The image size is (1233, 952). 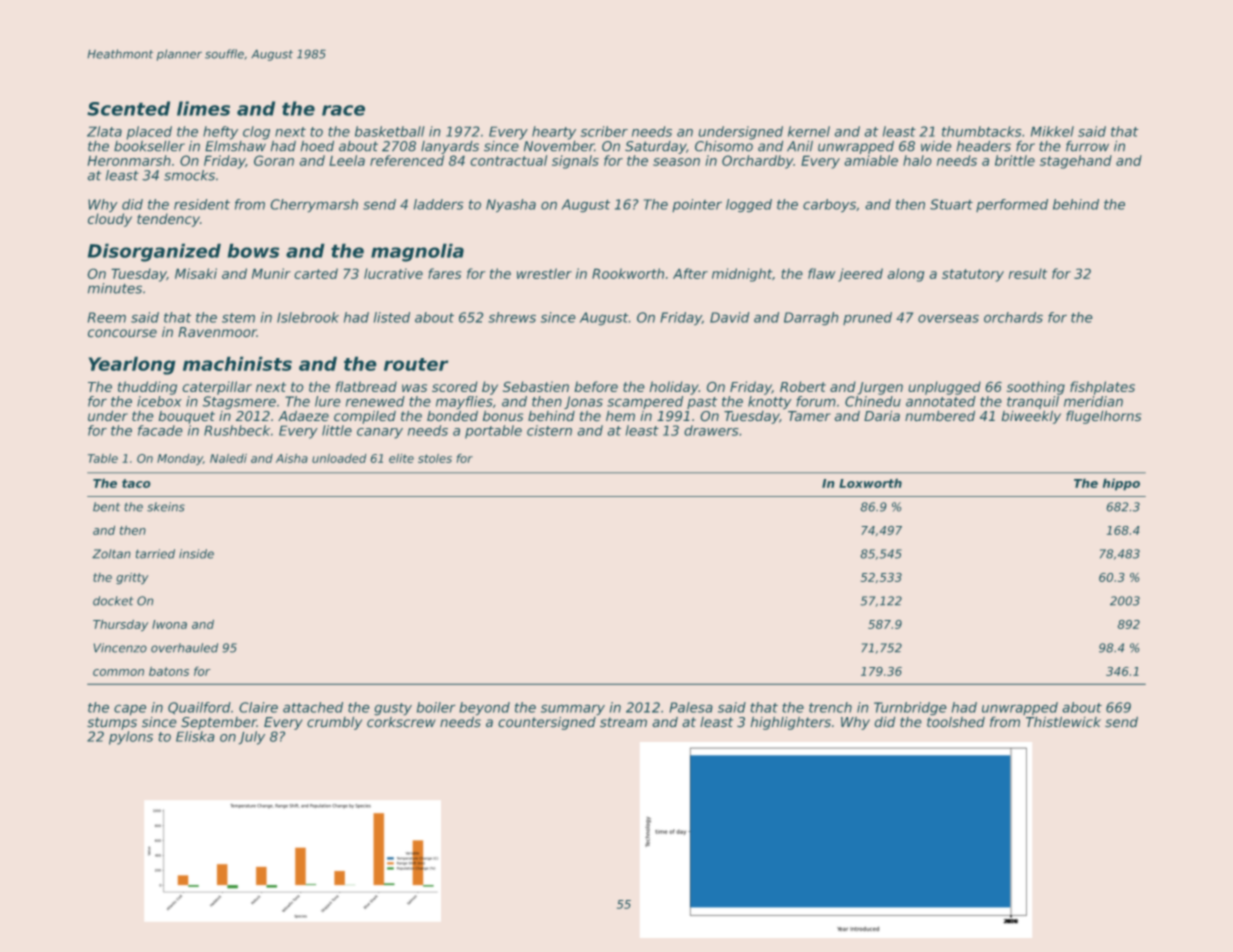 I want to click on bows, so click(x=253, y=251).
